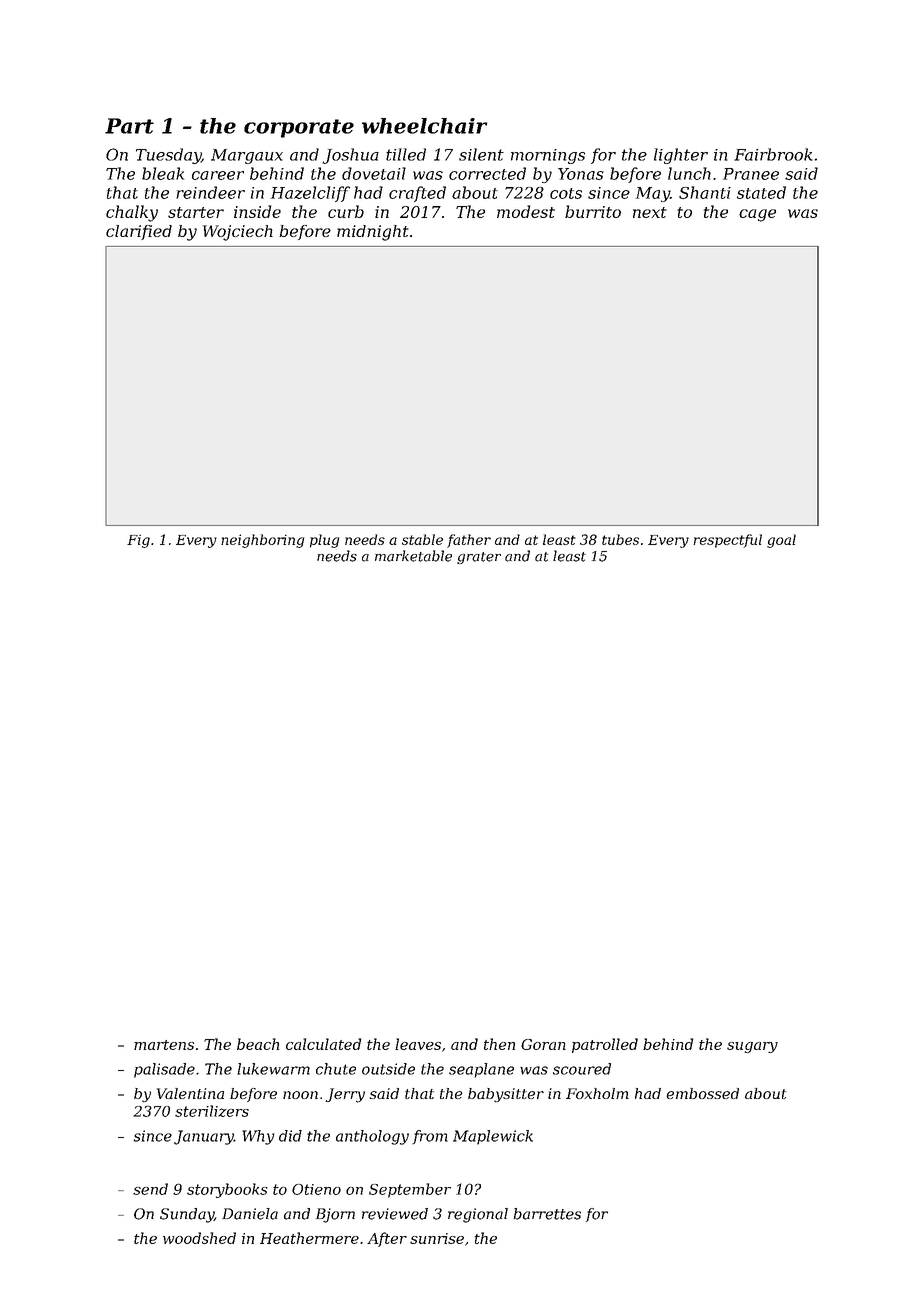  I want to click on regional, so click(478, 1215).
